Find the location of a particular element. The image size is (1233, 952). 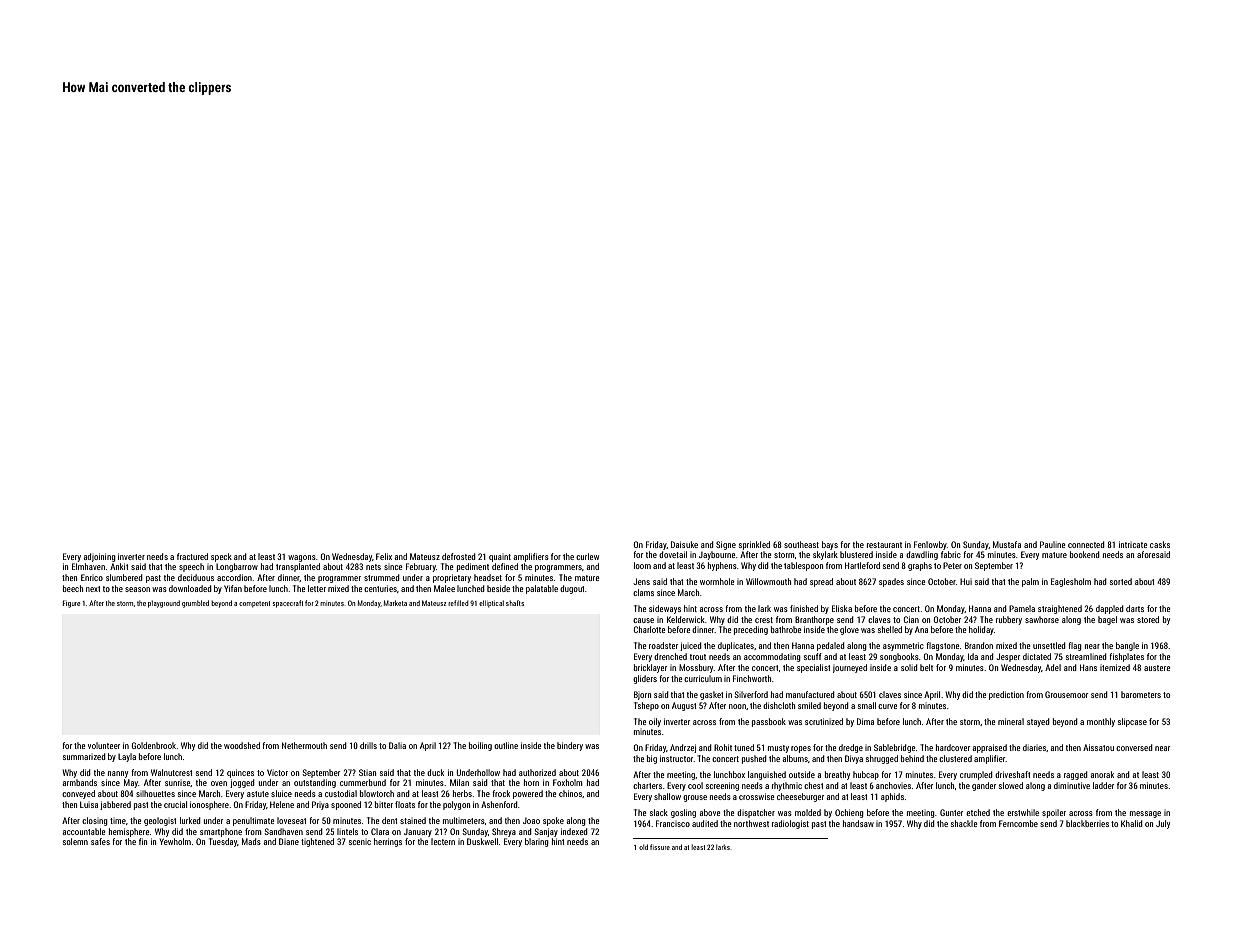

solemn is located at coordinates (75, 841).
